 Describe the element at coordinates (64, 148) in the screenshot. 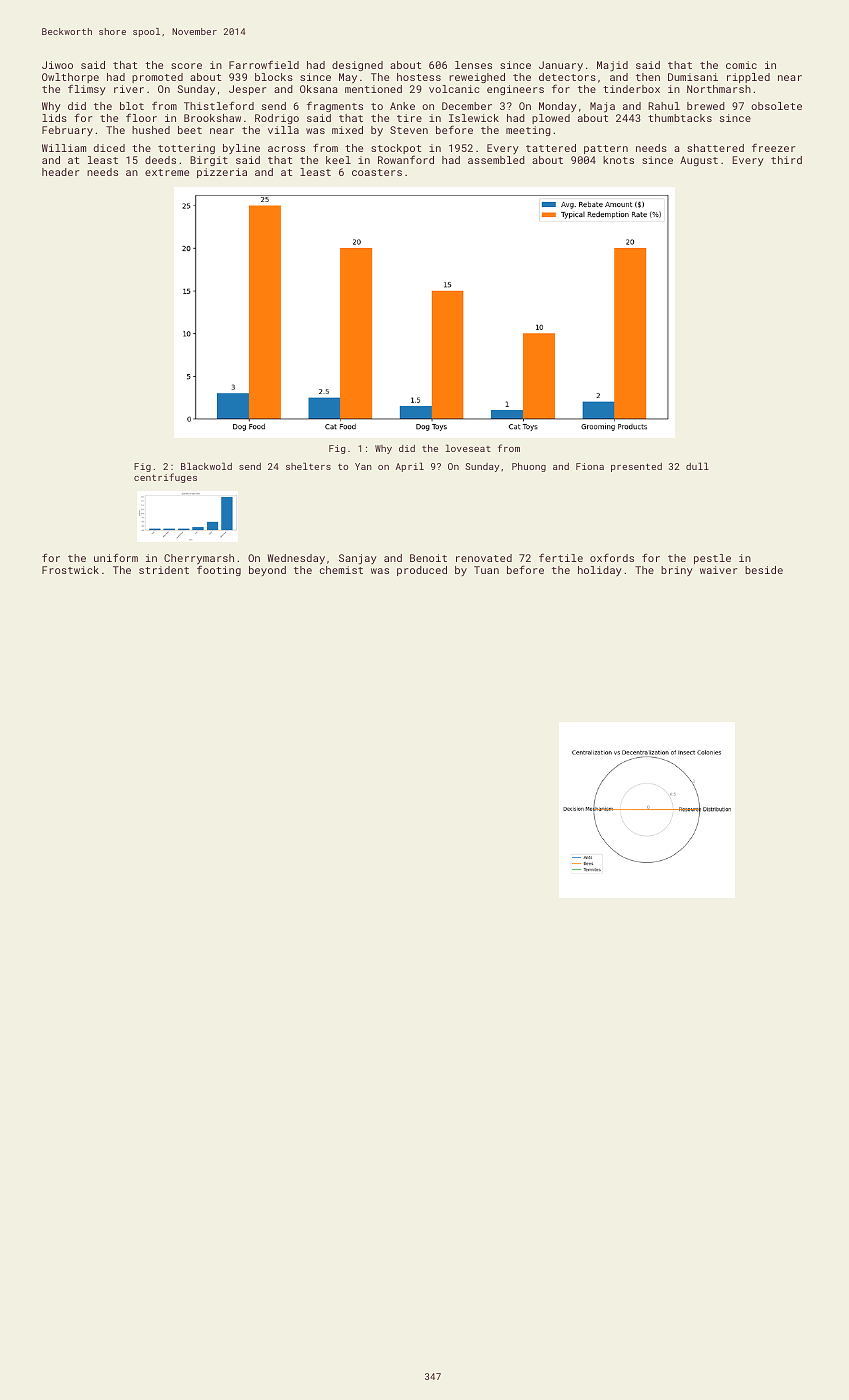

I see `William` at that location.
